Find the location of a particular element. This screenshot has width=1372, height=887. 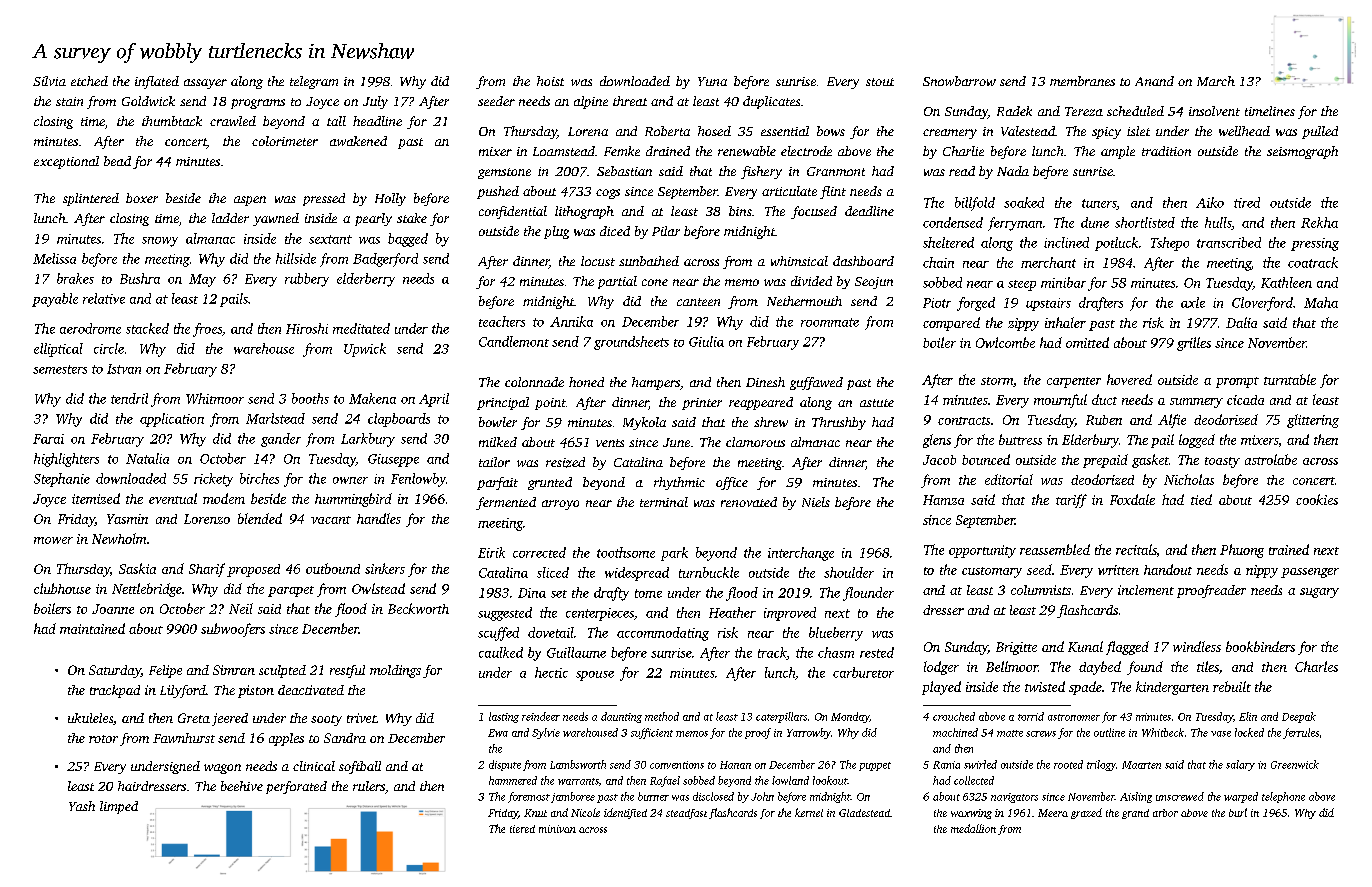

roommate is located at coordinates (830, 322).
